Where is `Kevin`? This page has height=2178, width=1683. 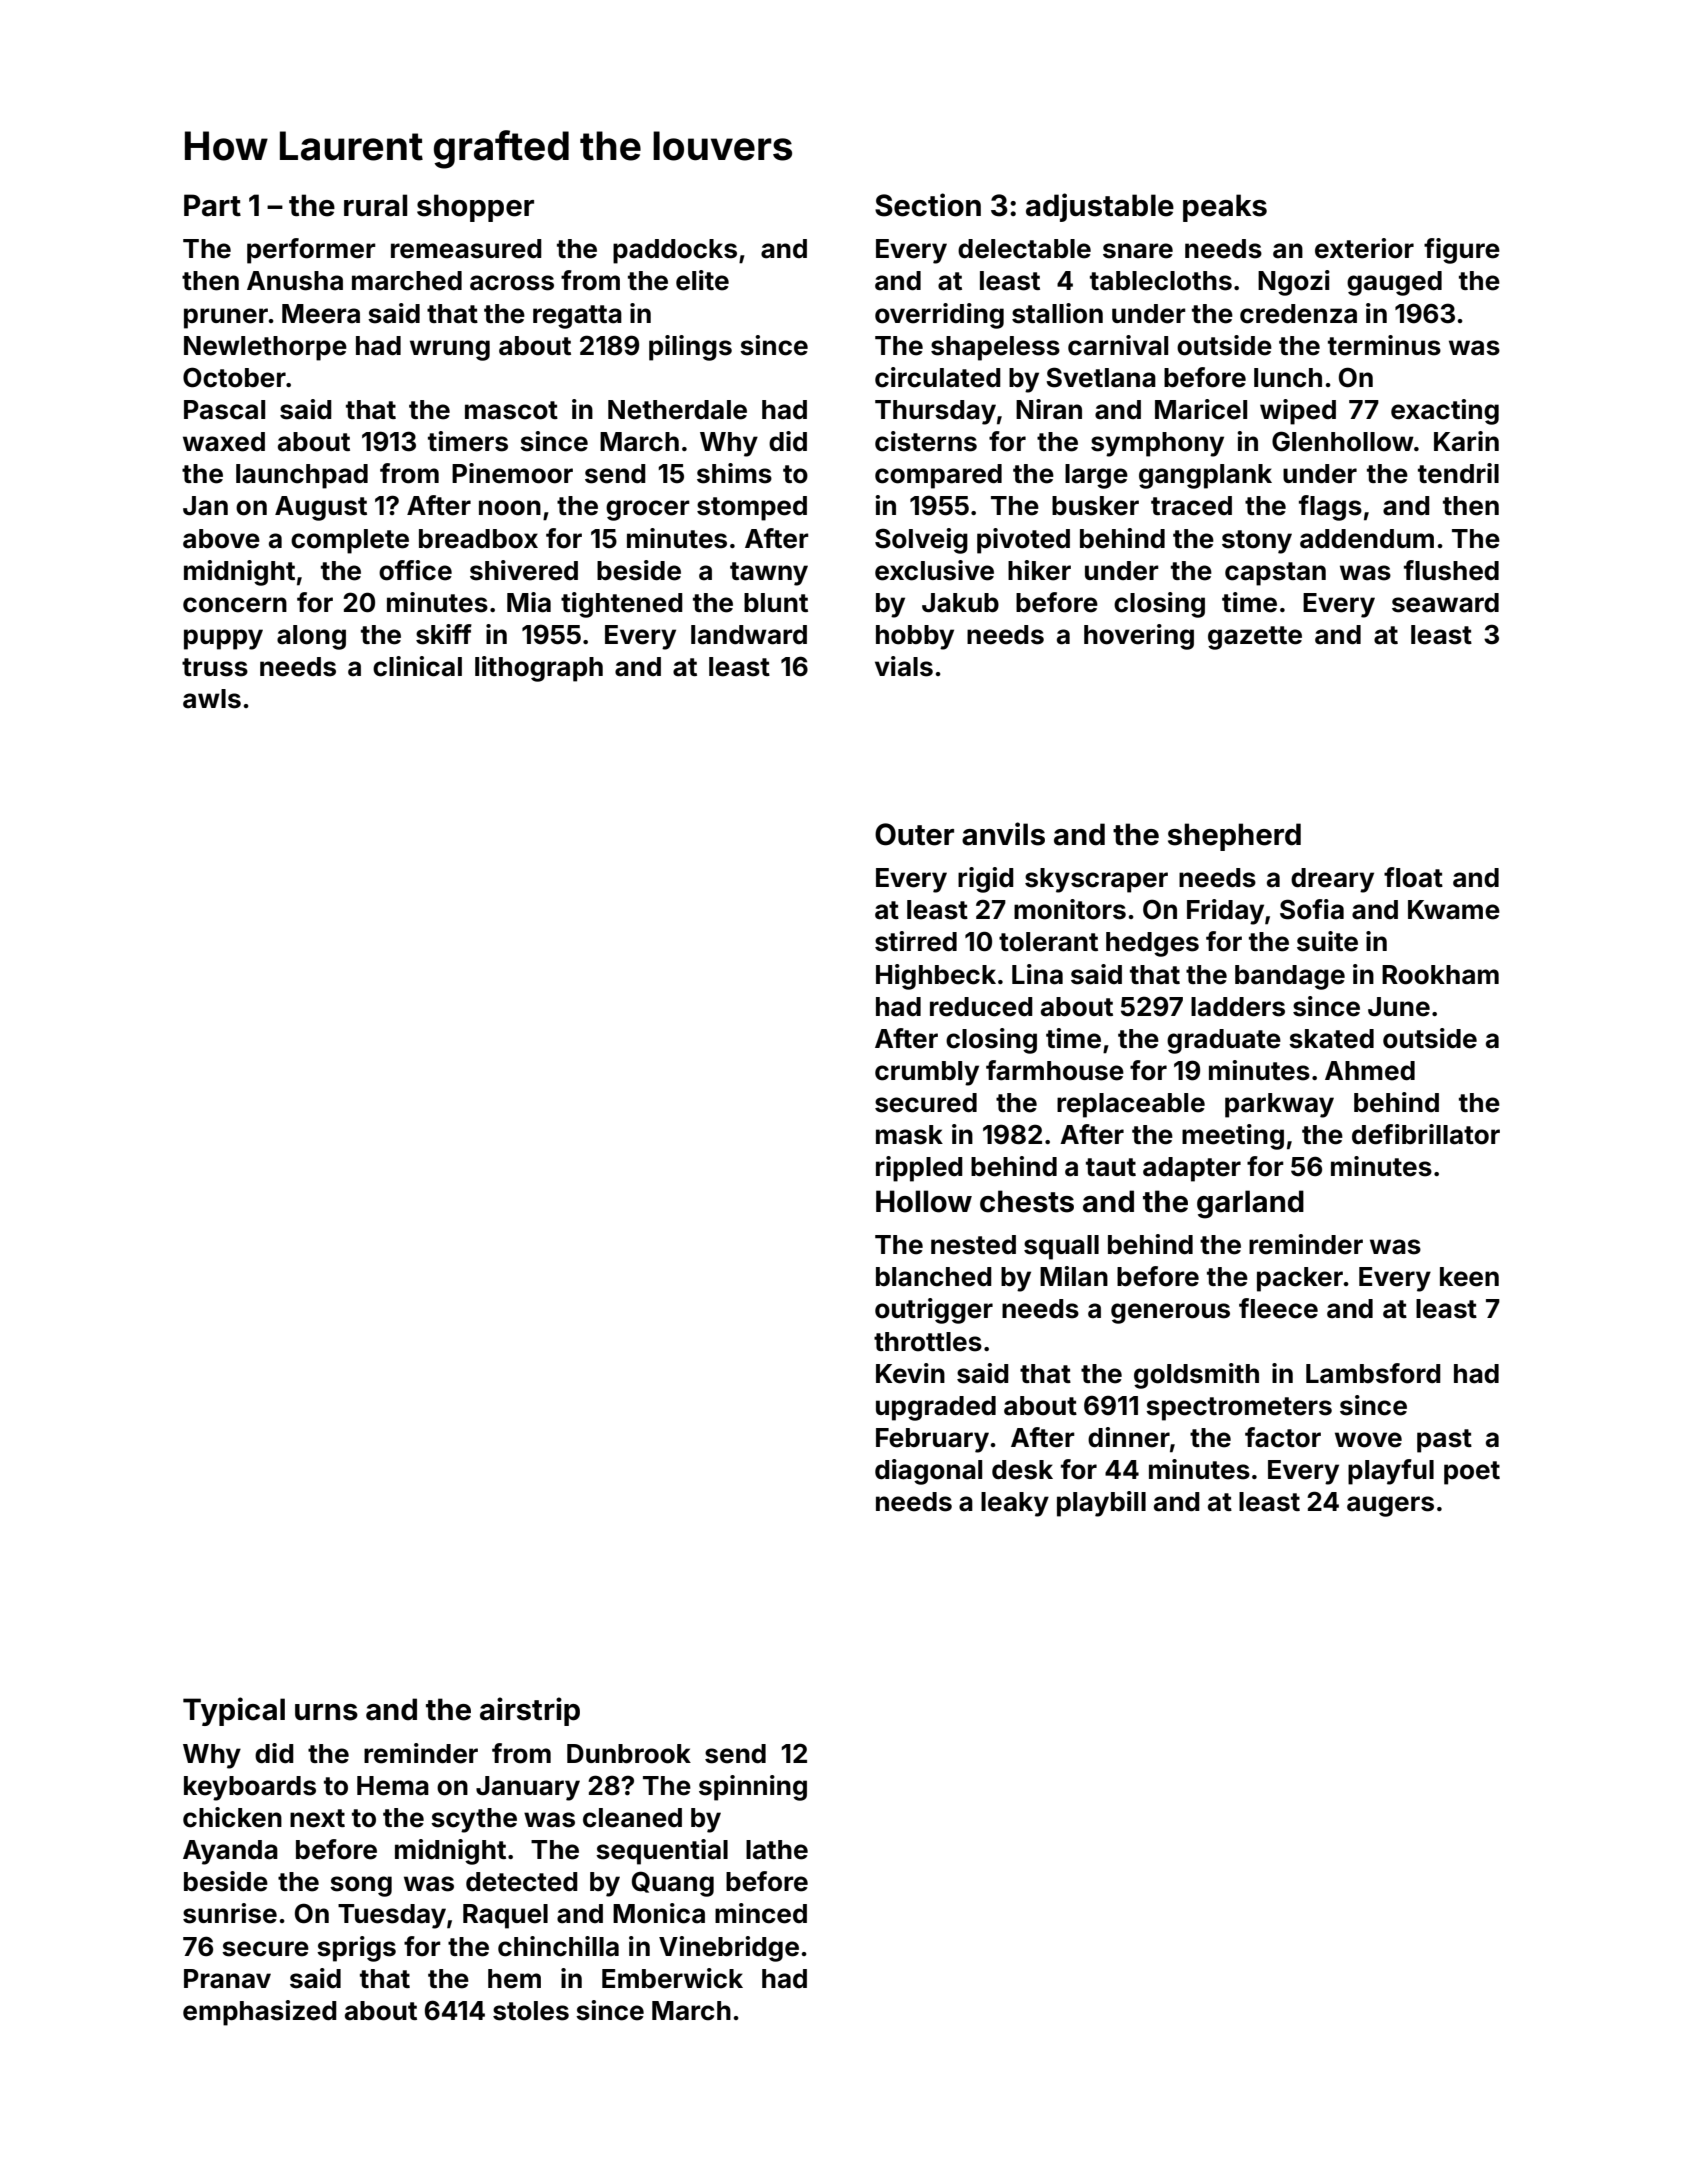 Kevin is located at coordinates (910, 1373).
